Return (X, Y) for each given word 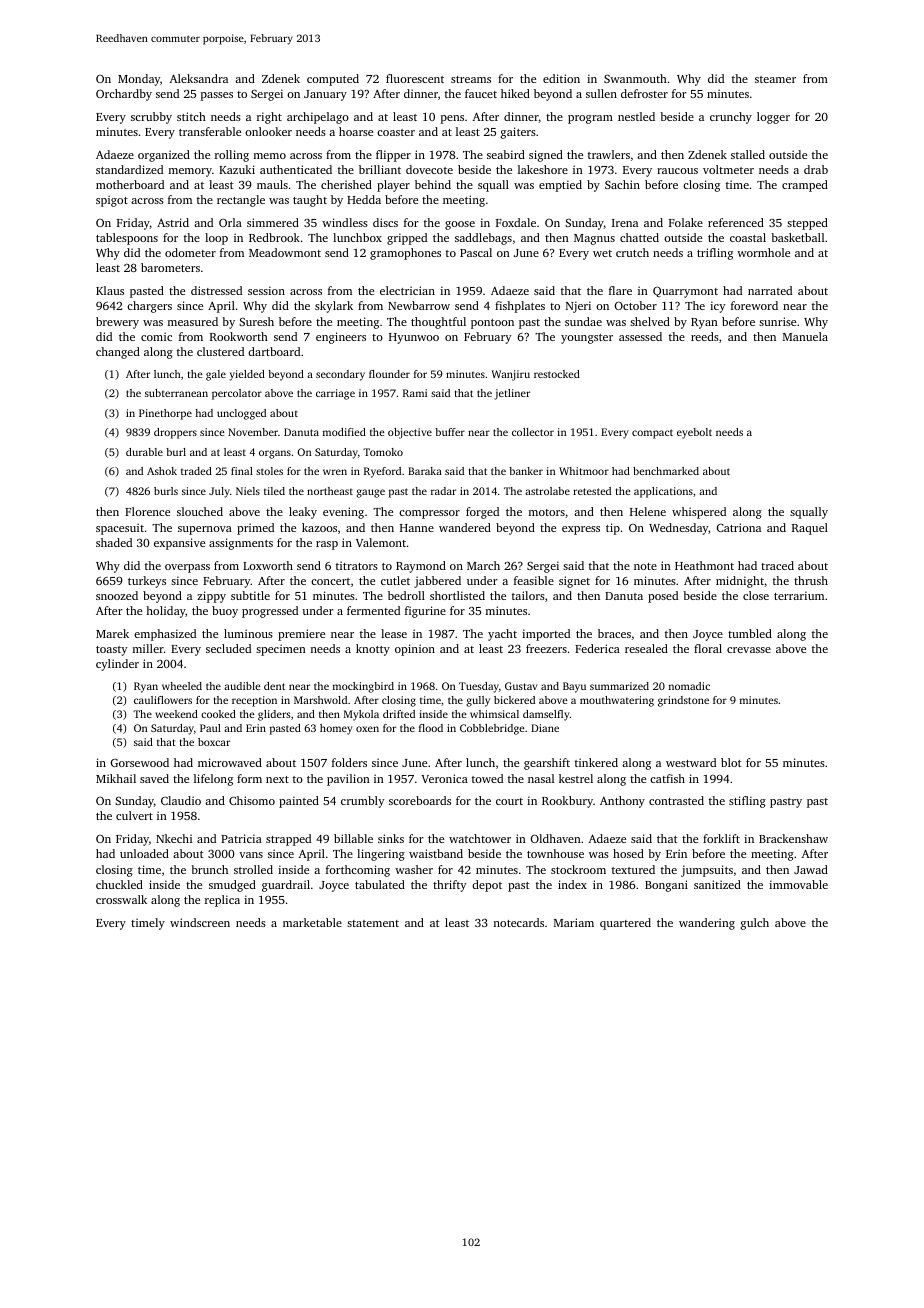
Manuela (805, 336)
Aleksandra (199, 78)
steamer (775, 79)
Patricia (241, 838)
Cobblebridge (492, 729)
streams (471, 79)
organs (275, 454)
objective (410, 433)
